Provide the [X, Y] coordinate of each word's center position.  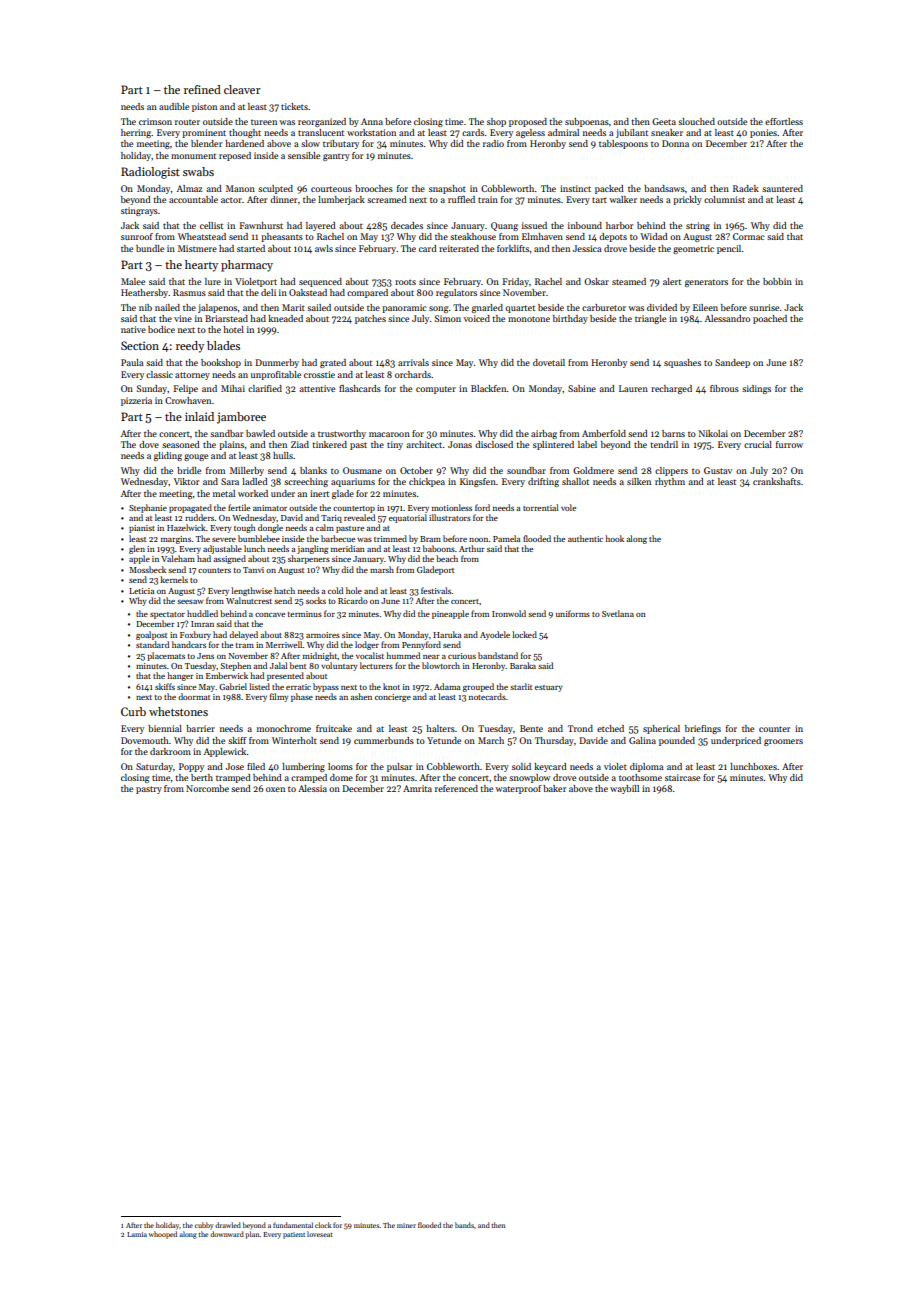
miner [406, 1225]
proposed [528, 122]
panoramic [404, 308]
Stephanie [148, 508]
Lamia [137, 1234]
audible [174, 106]
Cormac [749, 236]
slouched [696, 121]
